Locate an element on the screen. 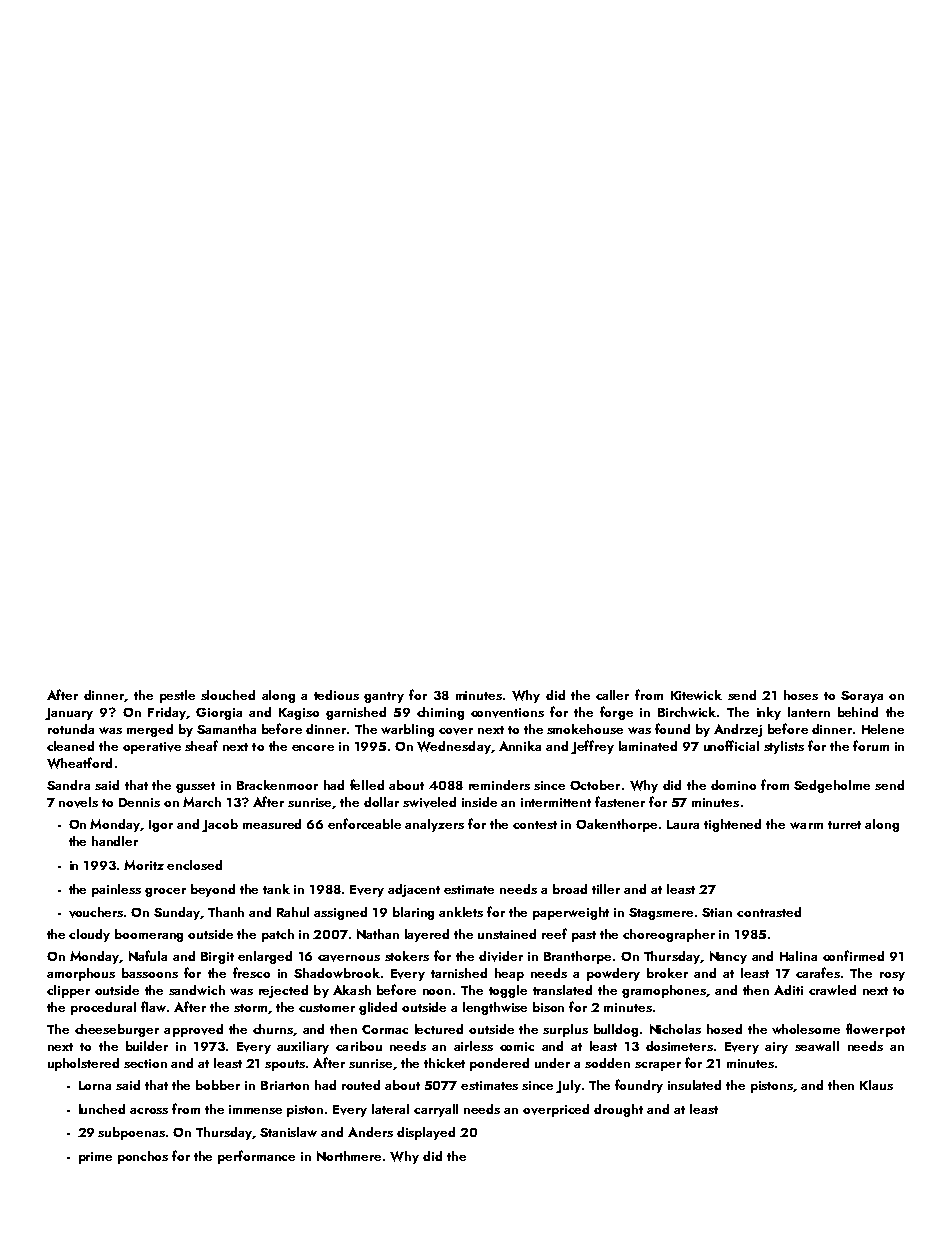 The height and width of the screenshot is (1233, 952). churns is located at coordinates (273, 1030).
